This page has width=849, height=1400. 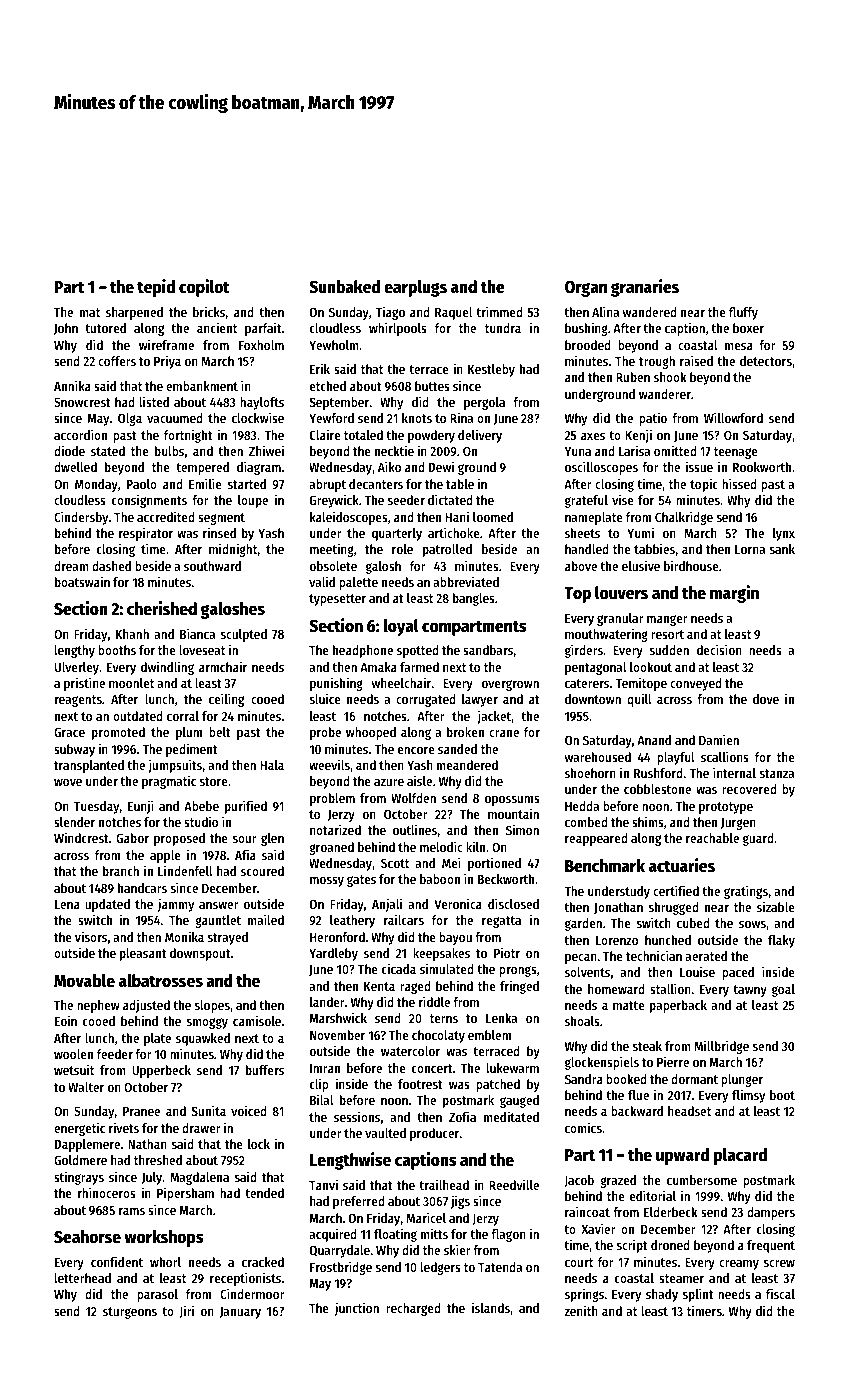 What do you see at coordinates (79, 1129) in the page?
I see `energetic` at bounding box center [79, 1129].
